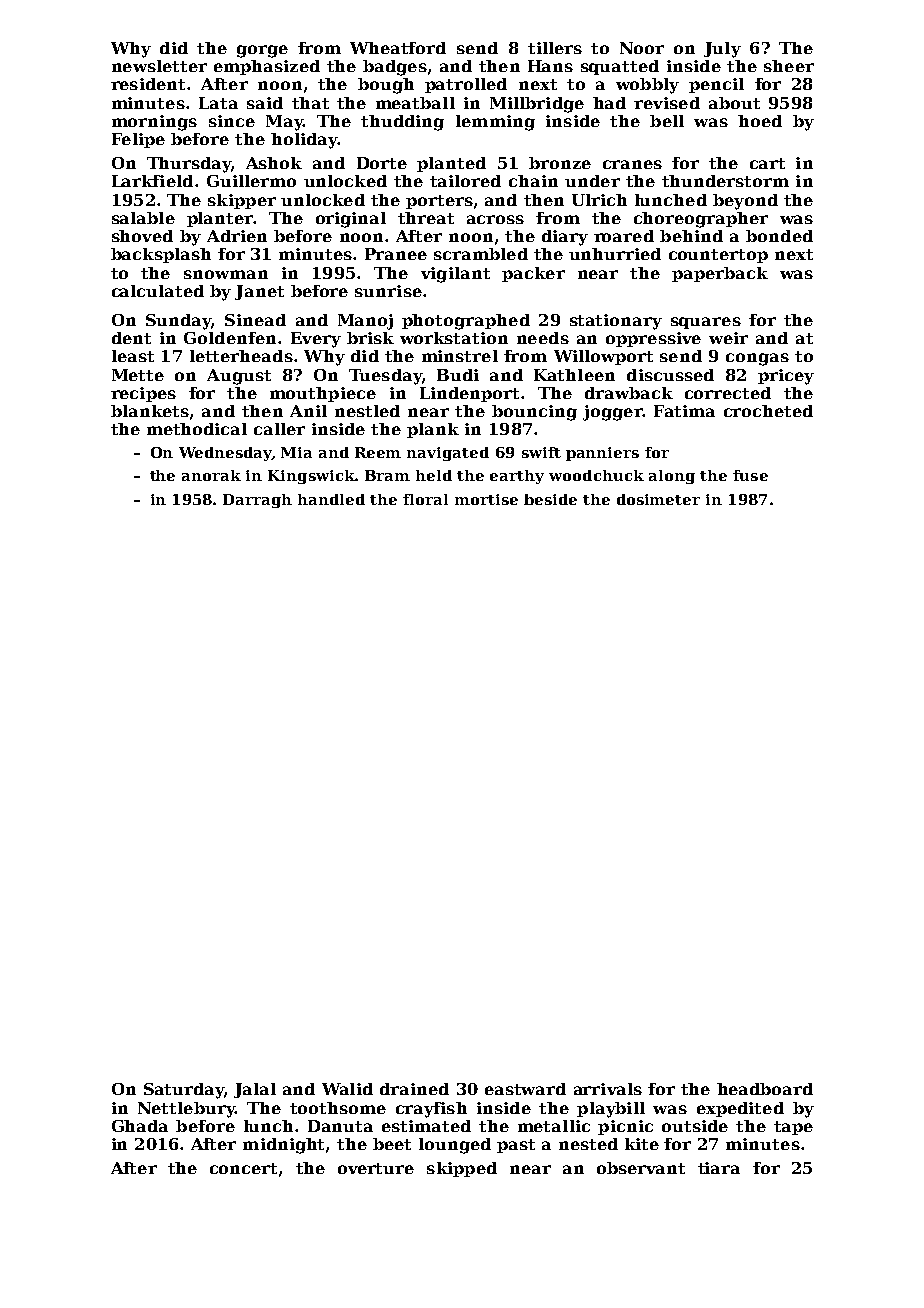  I want to click on beside, so click(550, 499).
